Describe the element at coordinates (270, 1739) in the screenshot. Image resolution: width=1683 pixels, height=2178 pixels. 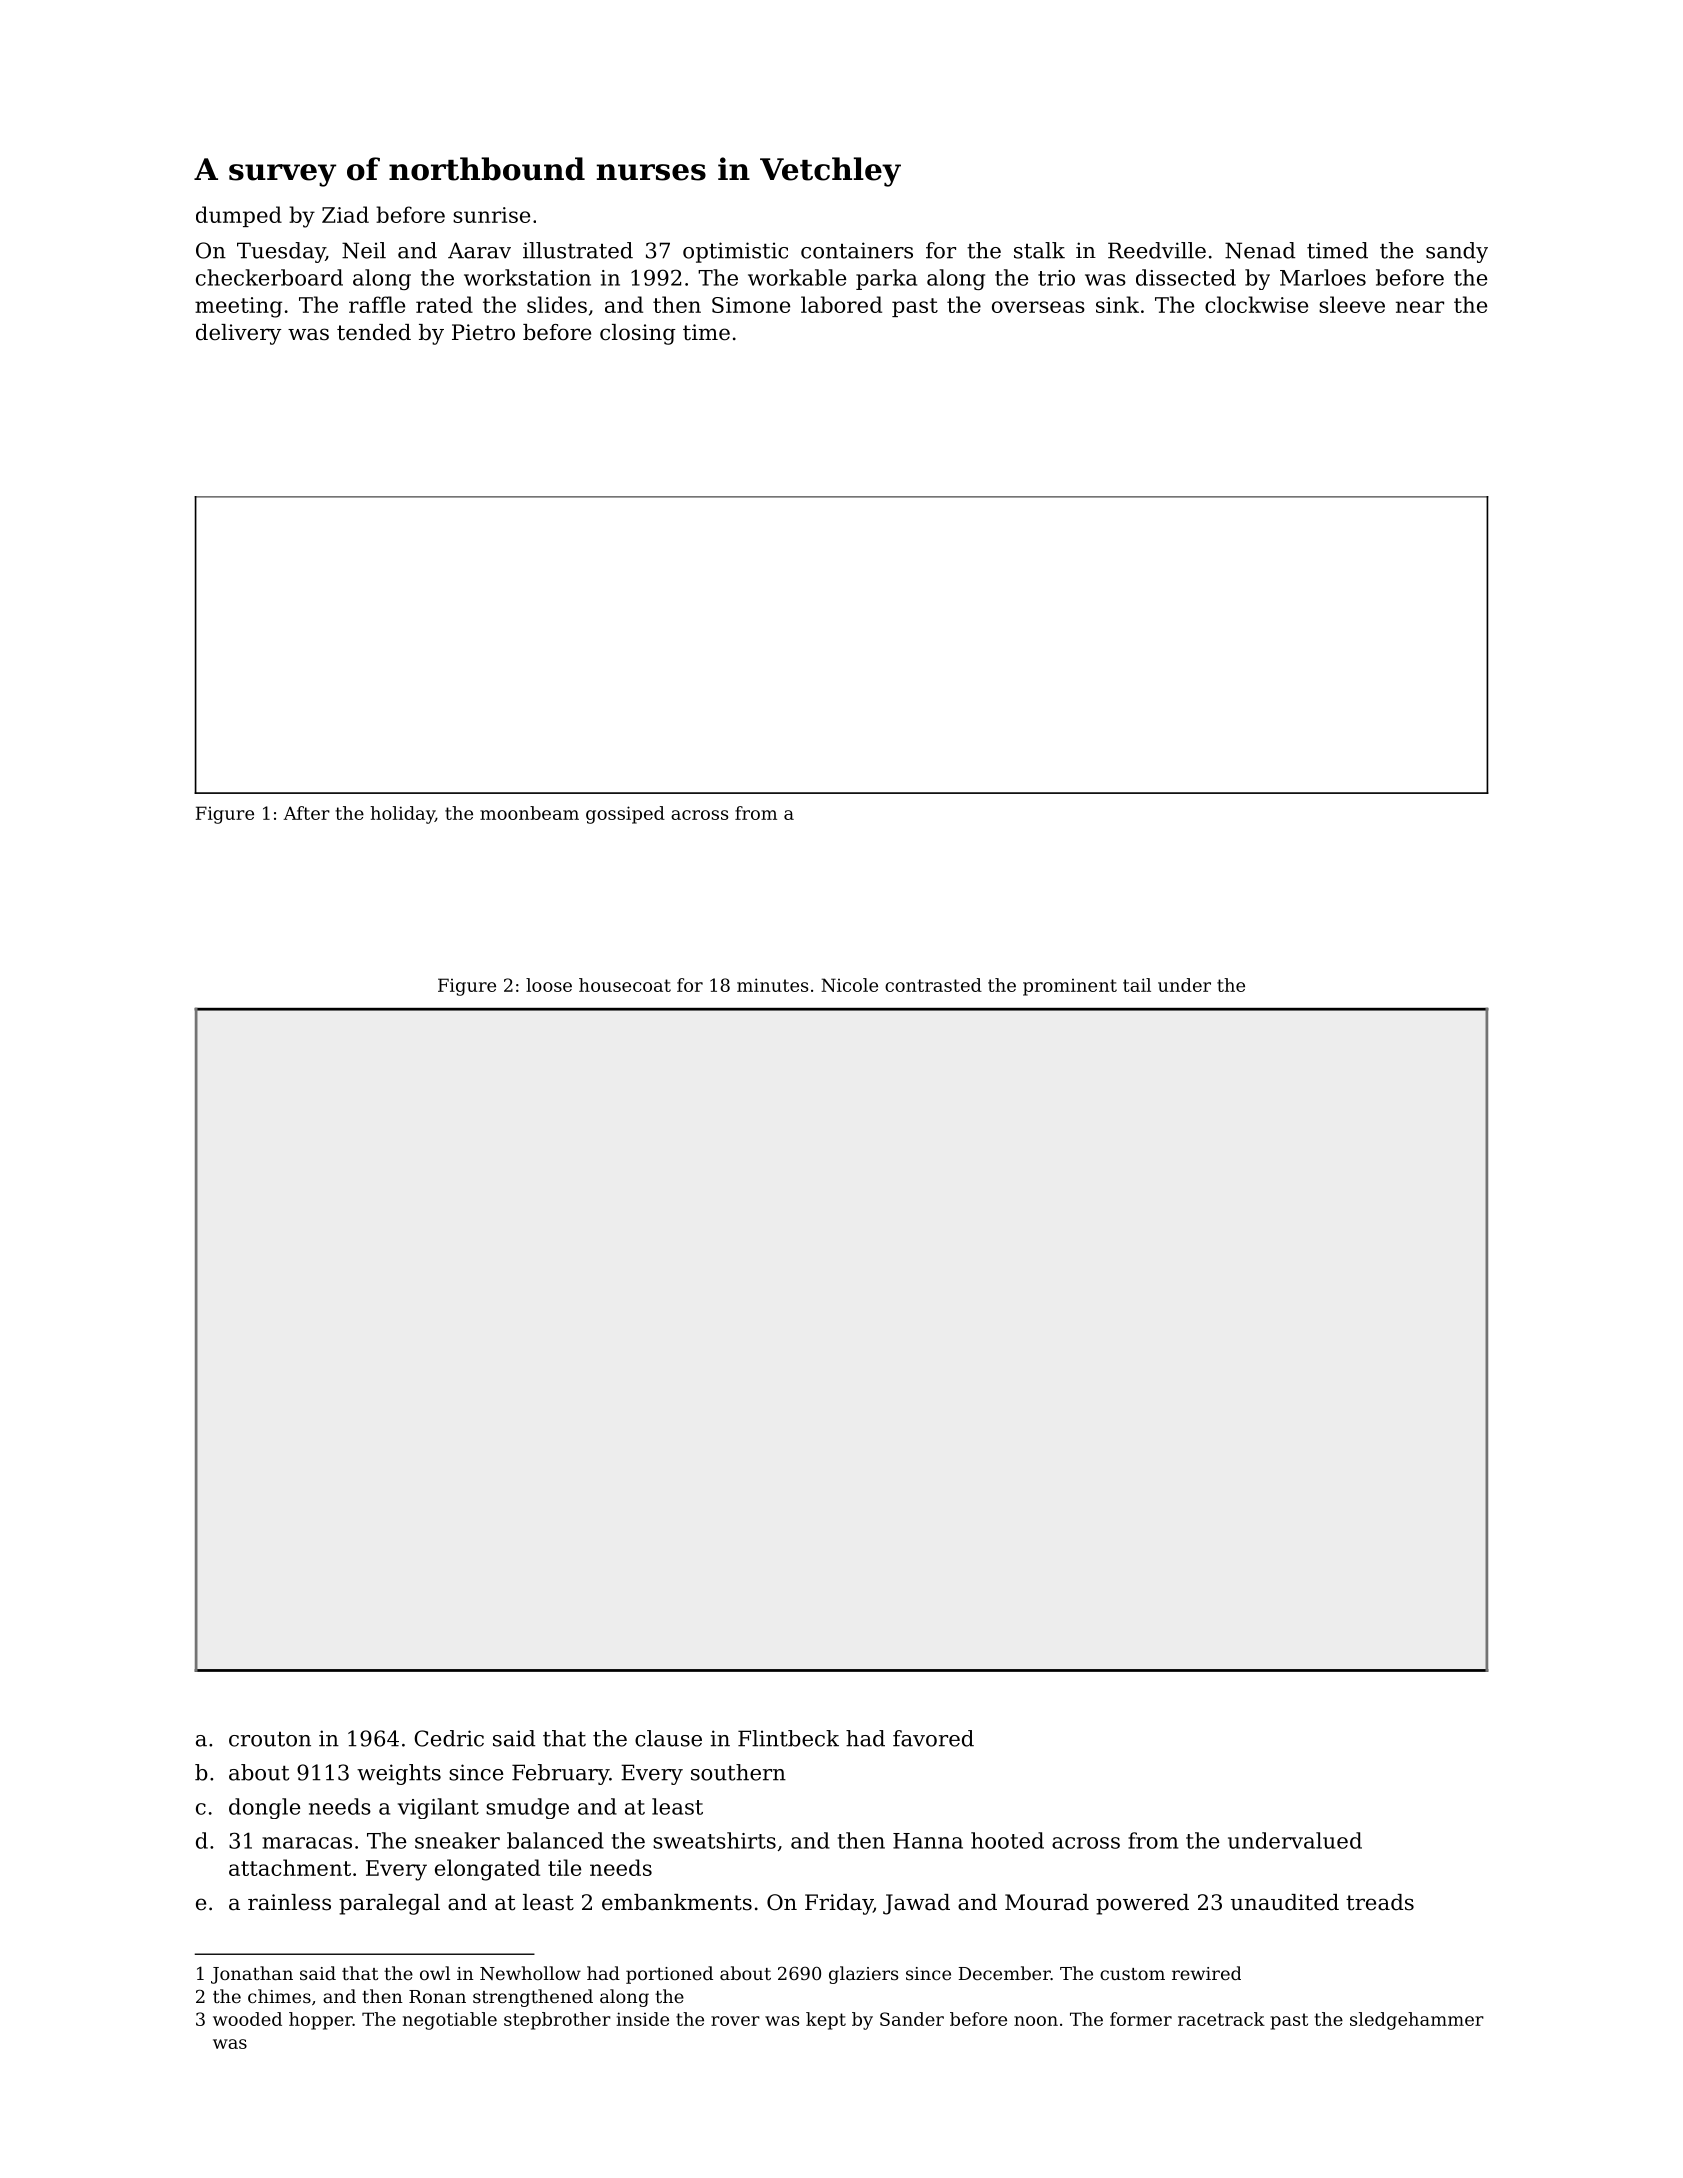
I see `crouton` at that location.
